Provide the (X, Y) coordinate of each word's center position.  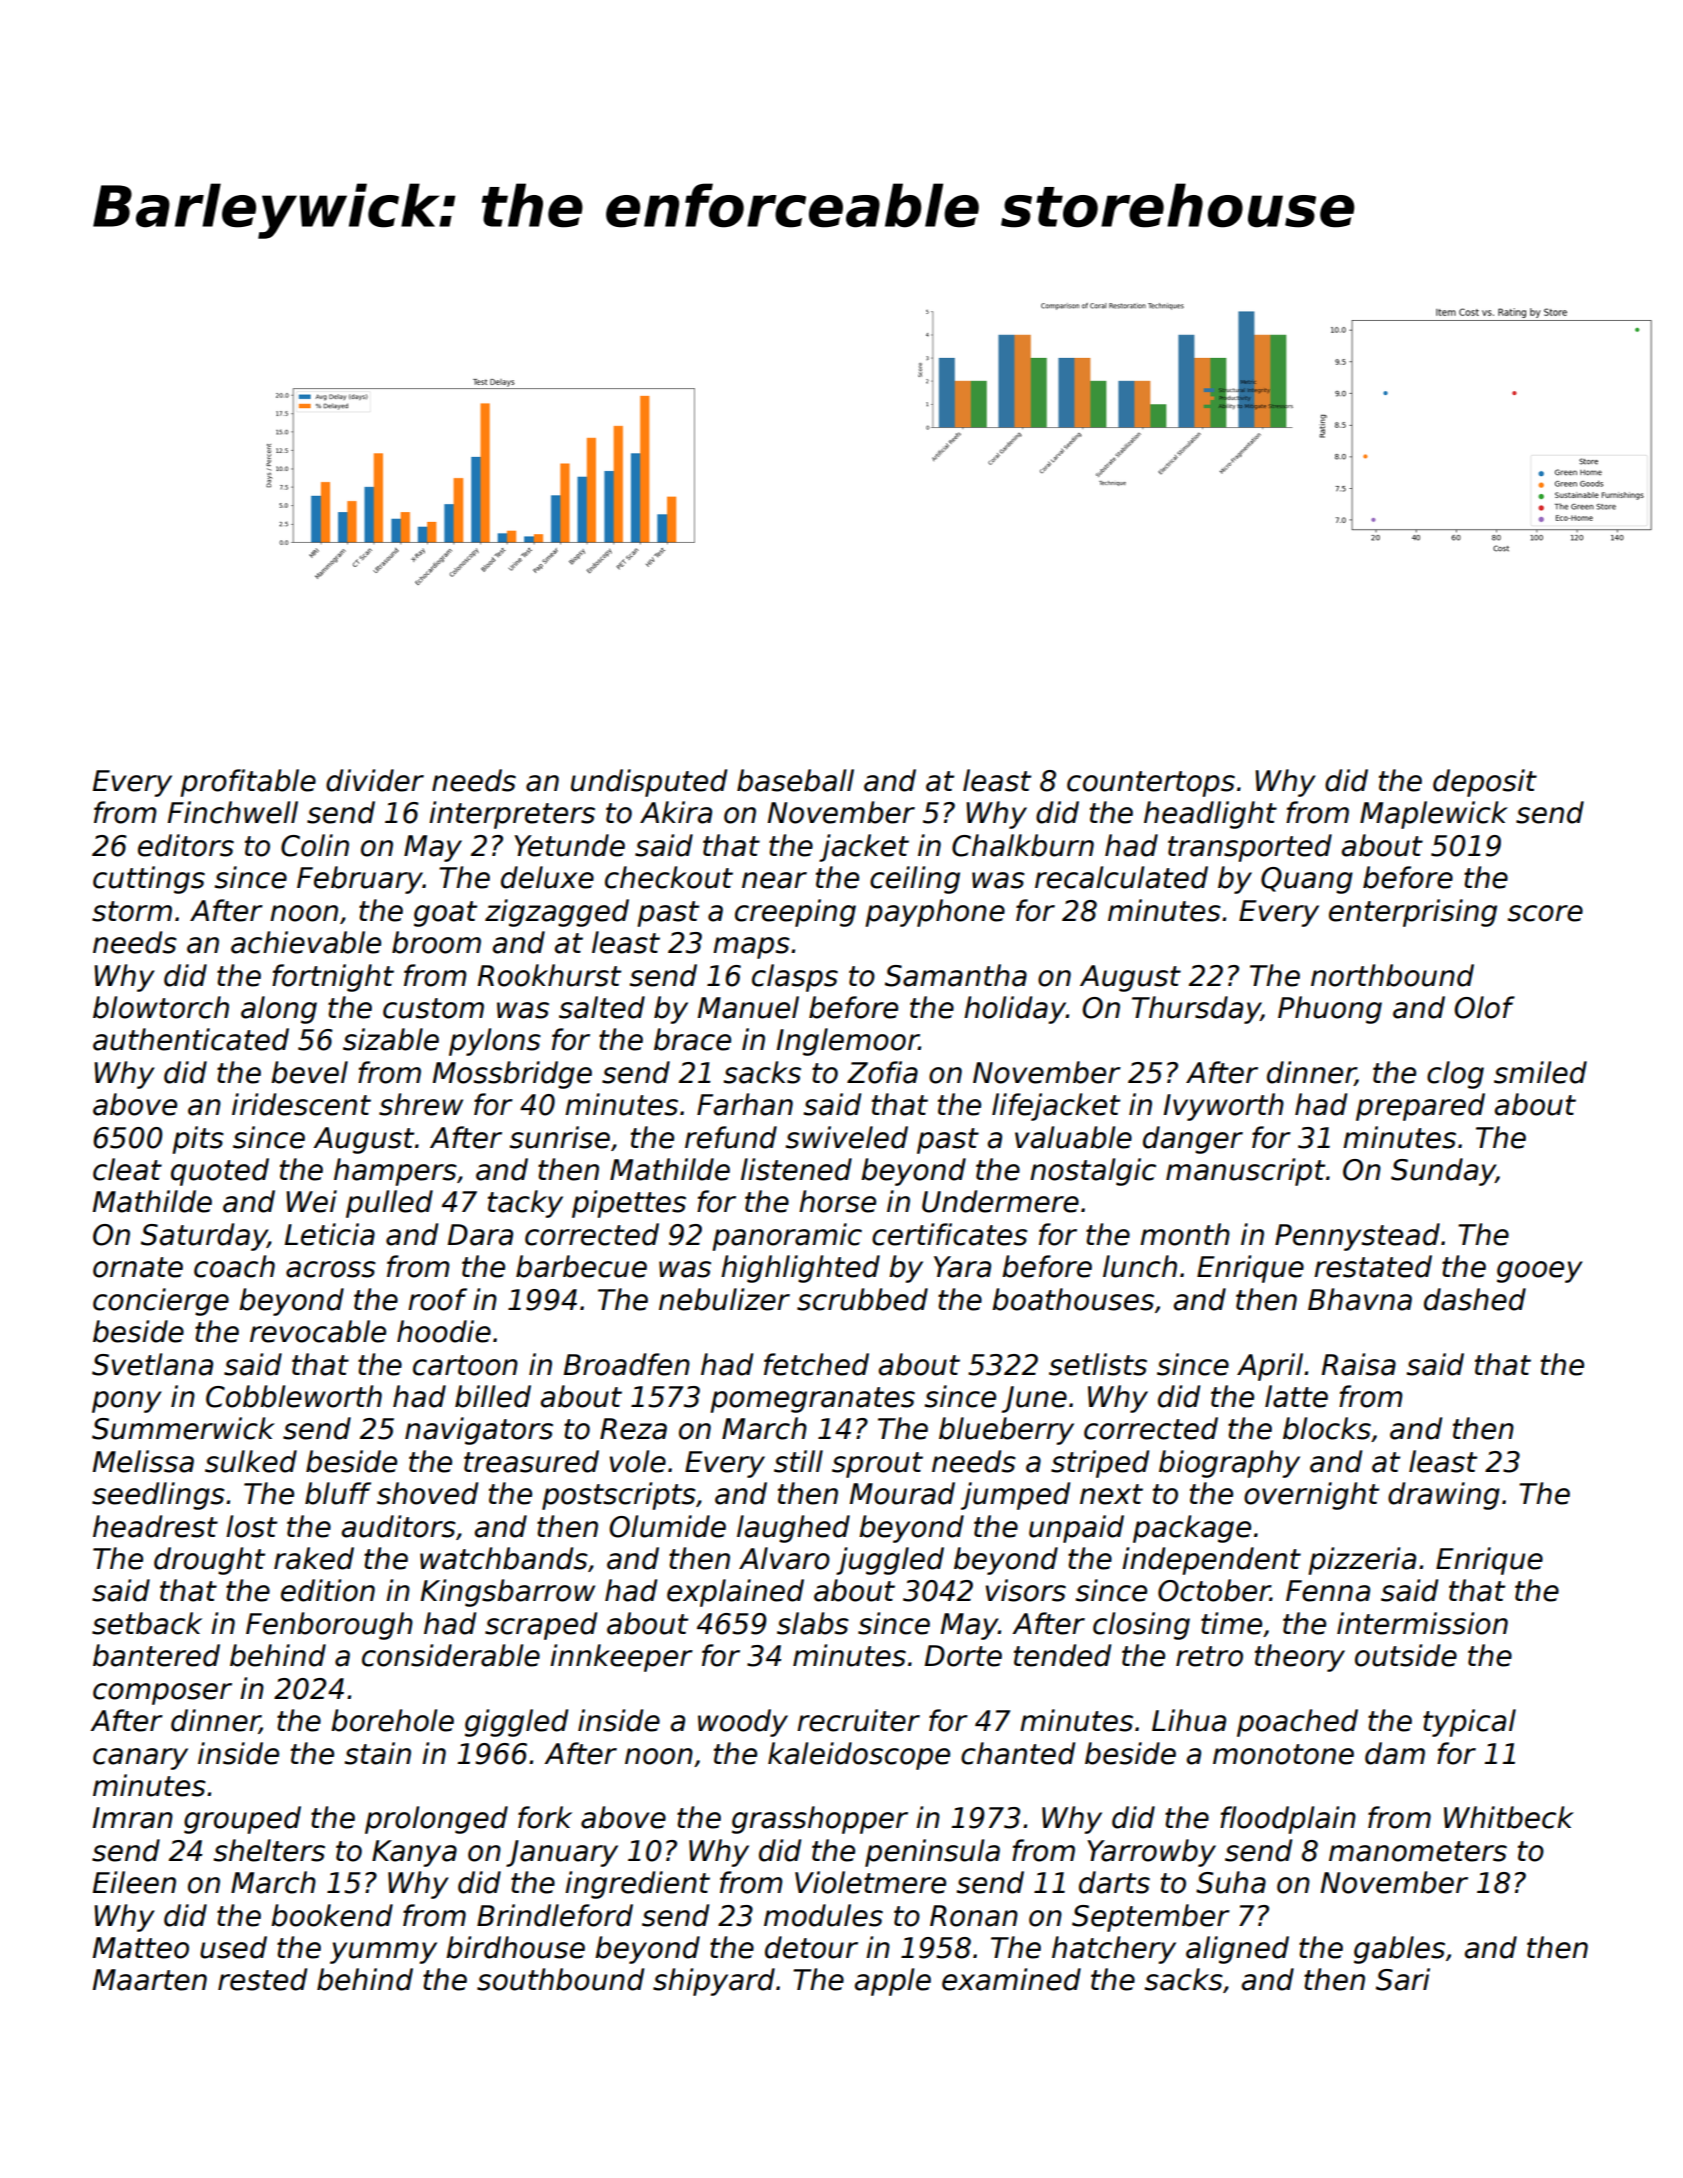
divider (375, 780)
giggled (516, 1723)
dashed (1475, 1299)
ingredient (637, 1885)
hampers (395, 1172)
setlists (1098, 1364)
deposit (1485, 783)
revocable (318, 1331)
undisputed (649, 783)
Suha (1231, 1882)
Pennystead (1357, 1237)
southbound (560, 1979)
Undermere (1000, 1201)
